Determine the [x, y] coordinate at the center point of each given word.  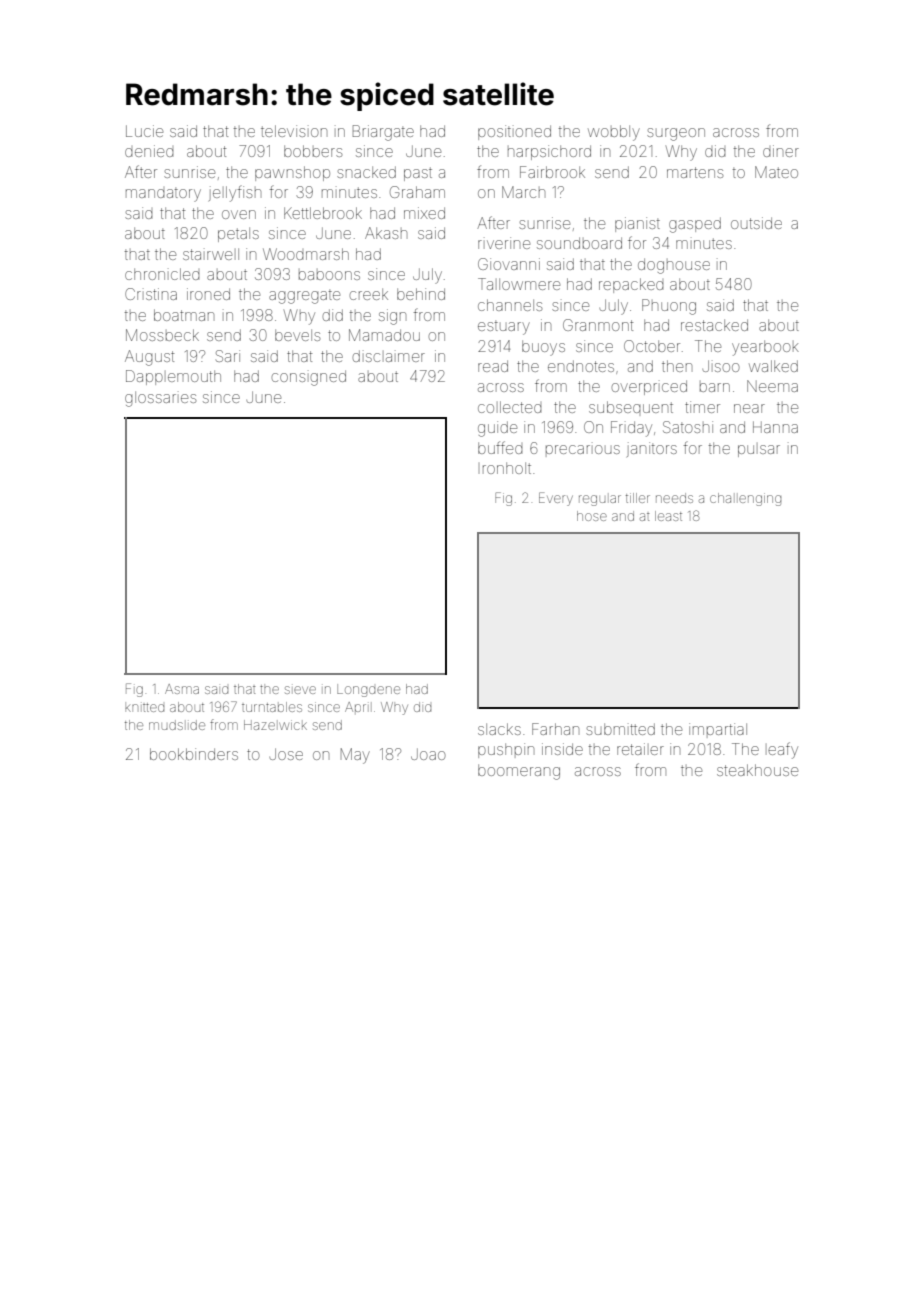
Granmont [598, 325]
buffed [500, 447]
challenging [745, 499]
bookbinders [194, 754]
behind [421, 294]
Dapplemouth [173, 377]
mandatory [163, 195]
